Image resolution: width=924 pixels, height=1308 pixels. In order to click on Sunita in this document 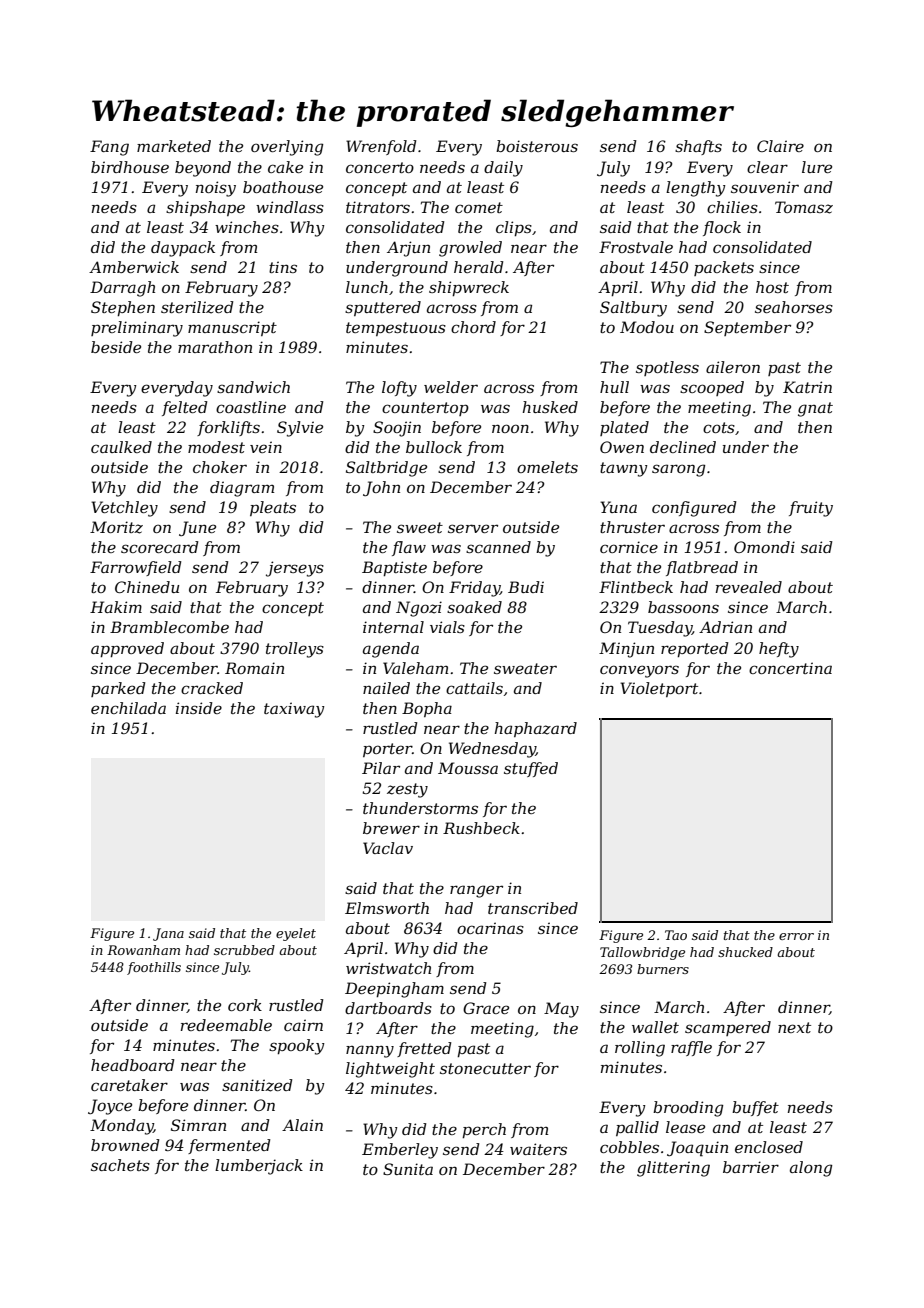, I will do `click(408, 1169)`.
